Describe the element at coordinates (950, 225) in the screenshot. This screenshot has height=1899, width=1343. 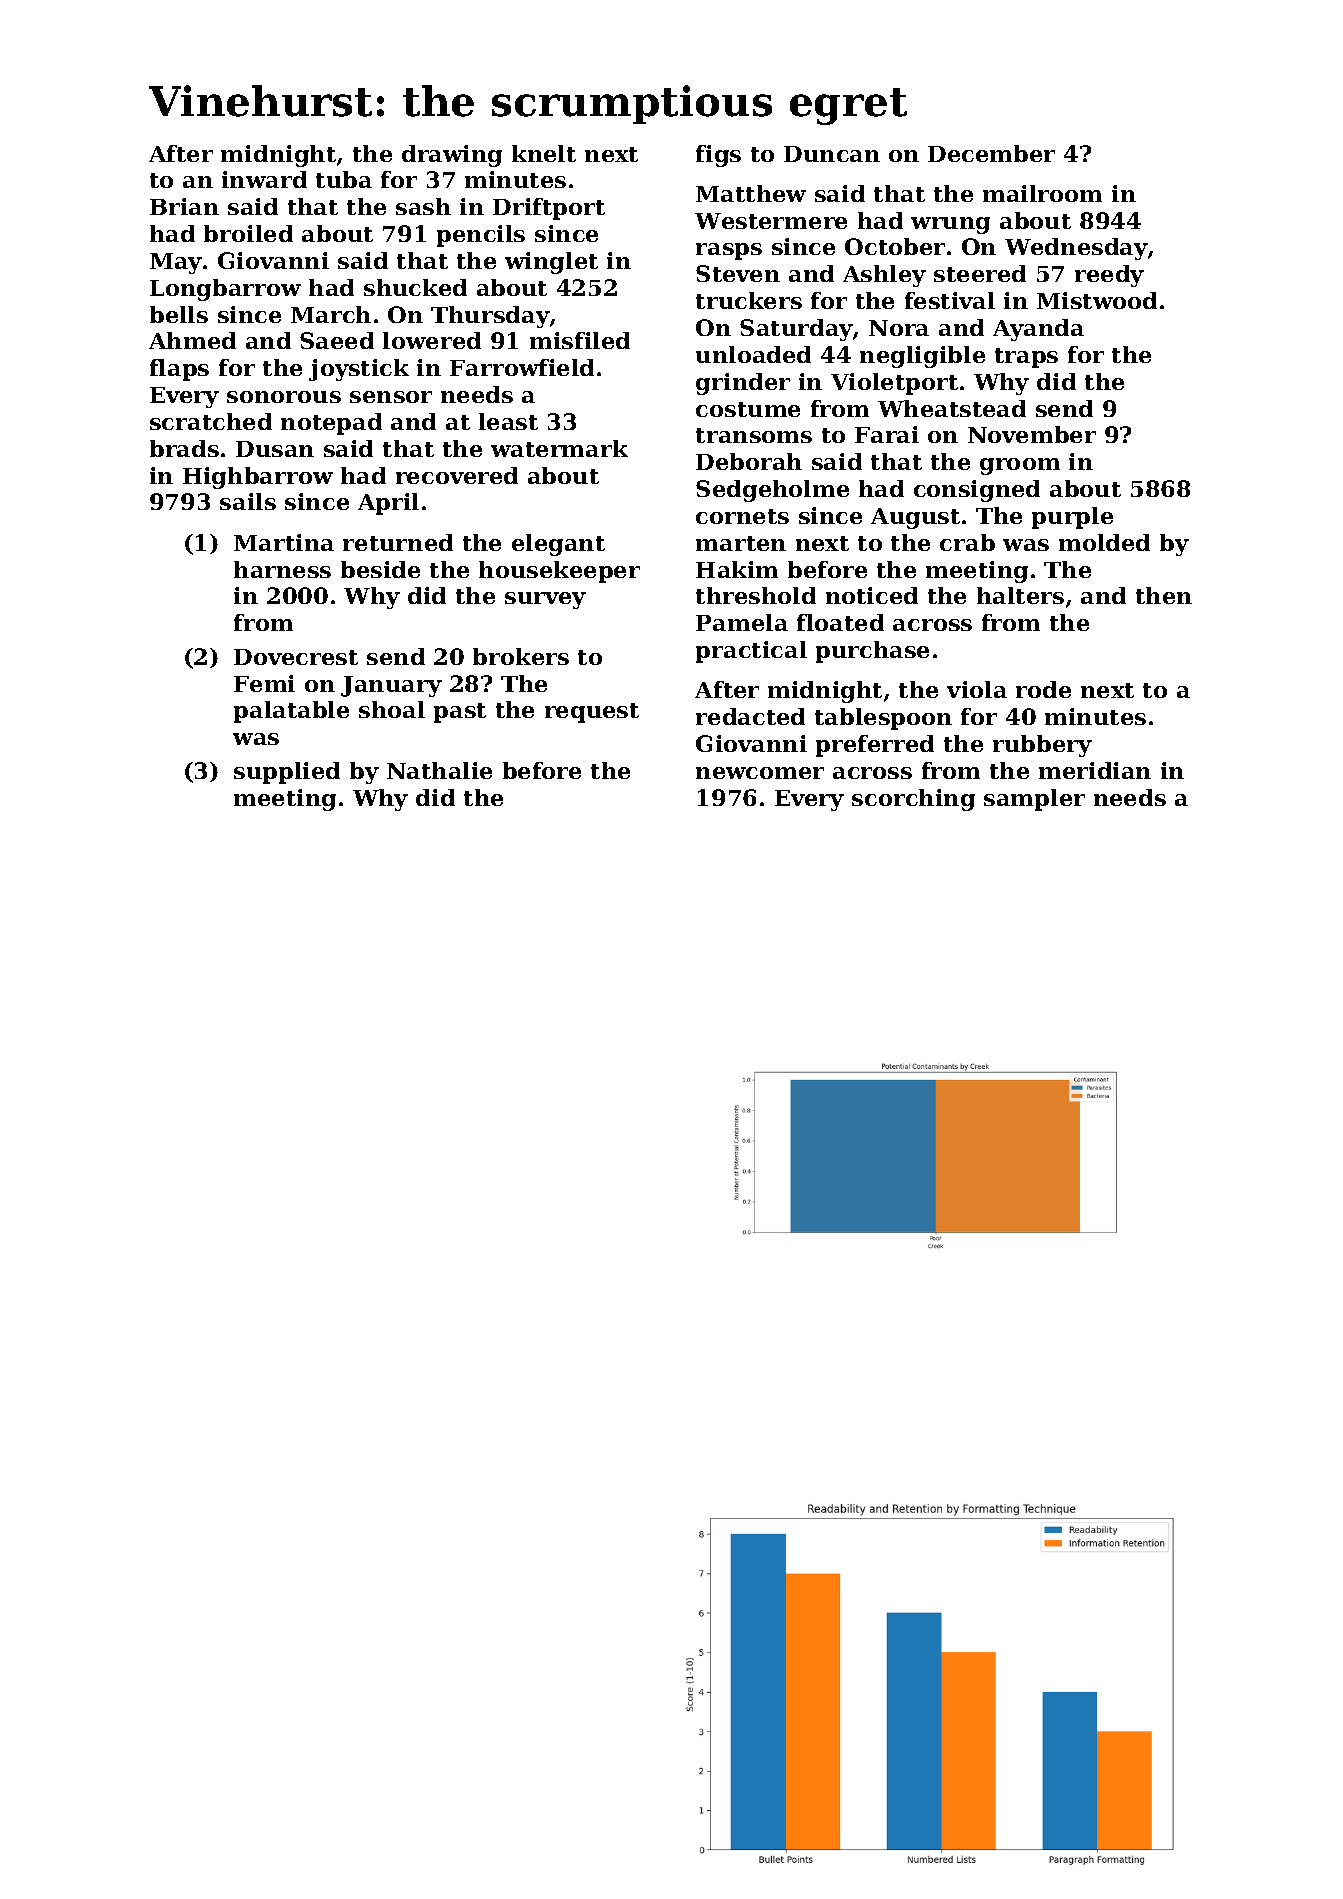
I see `wrung` at that location.
